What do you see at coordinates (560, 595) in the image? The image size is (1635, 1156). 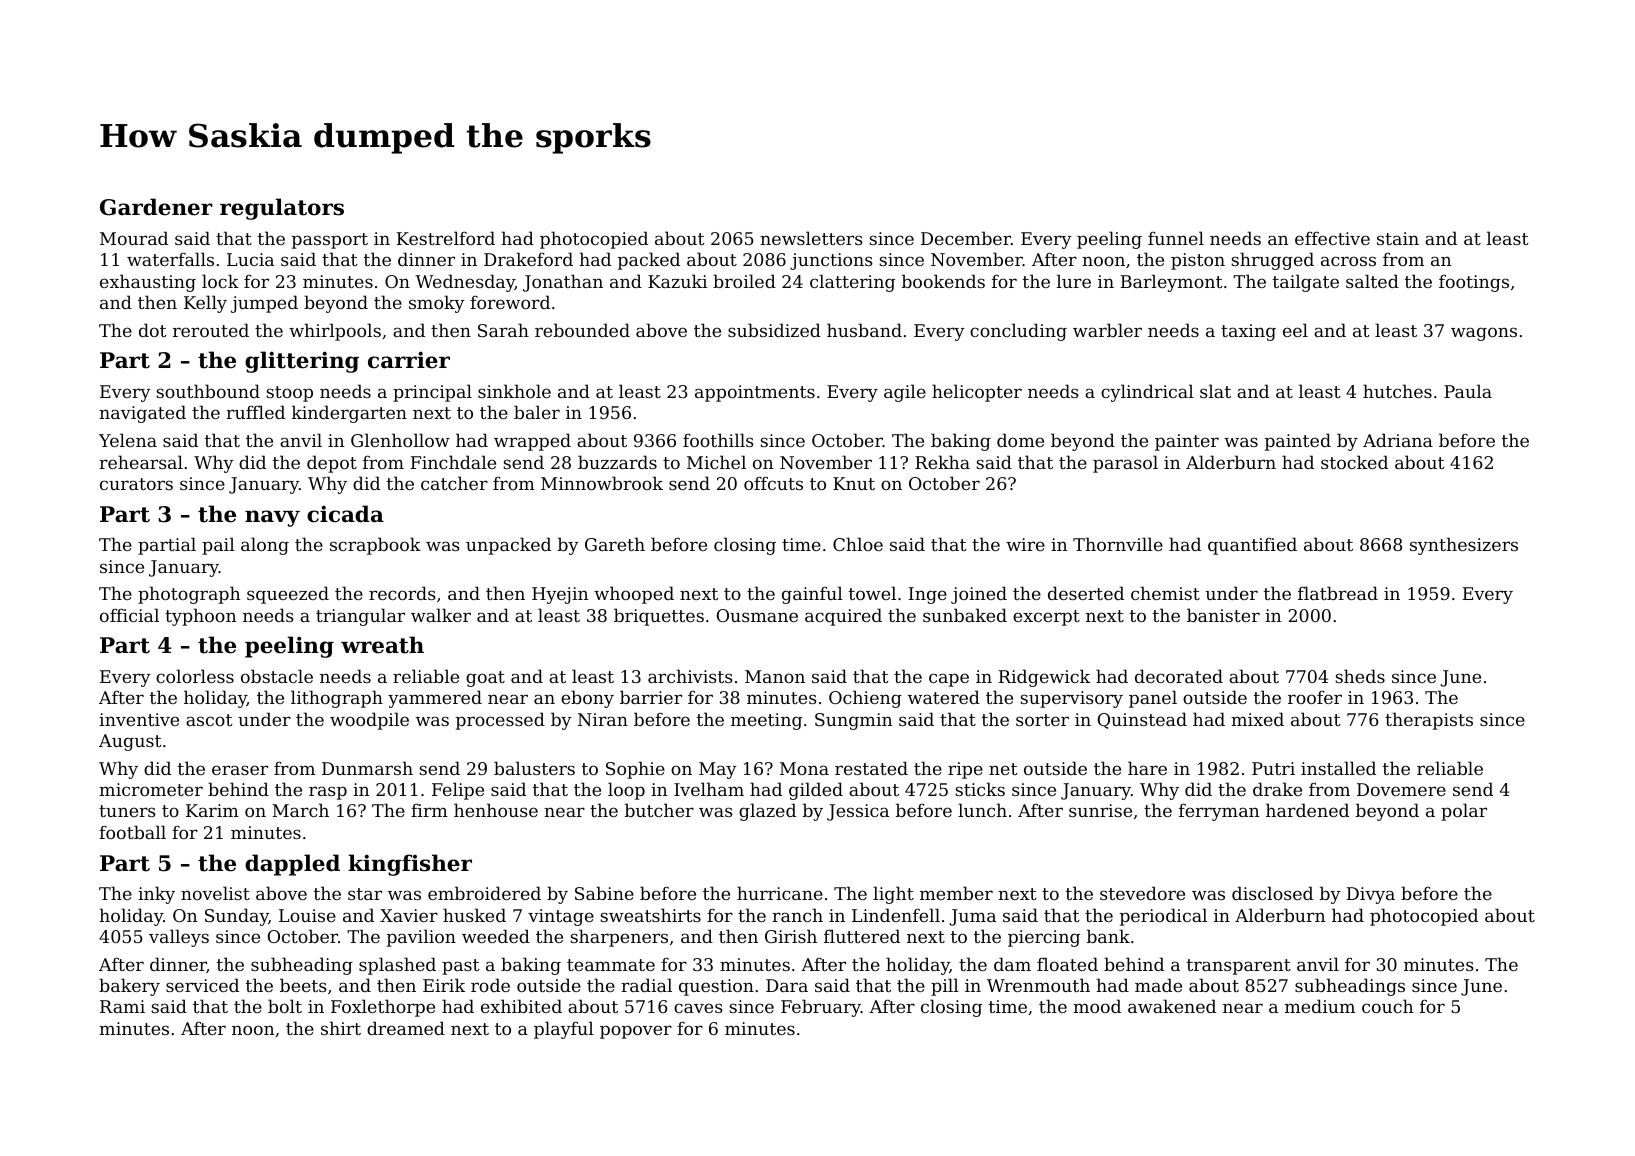 I see `Hyejin` at bounding box center [560, 595].
